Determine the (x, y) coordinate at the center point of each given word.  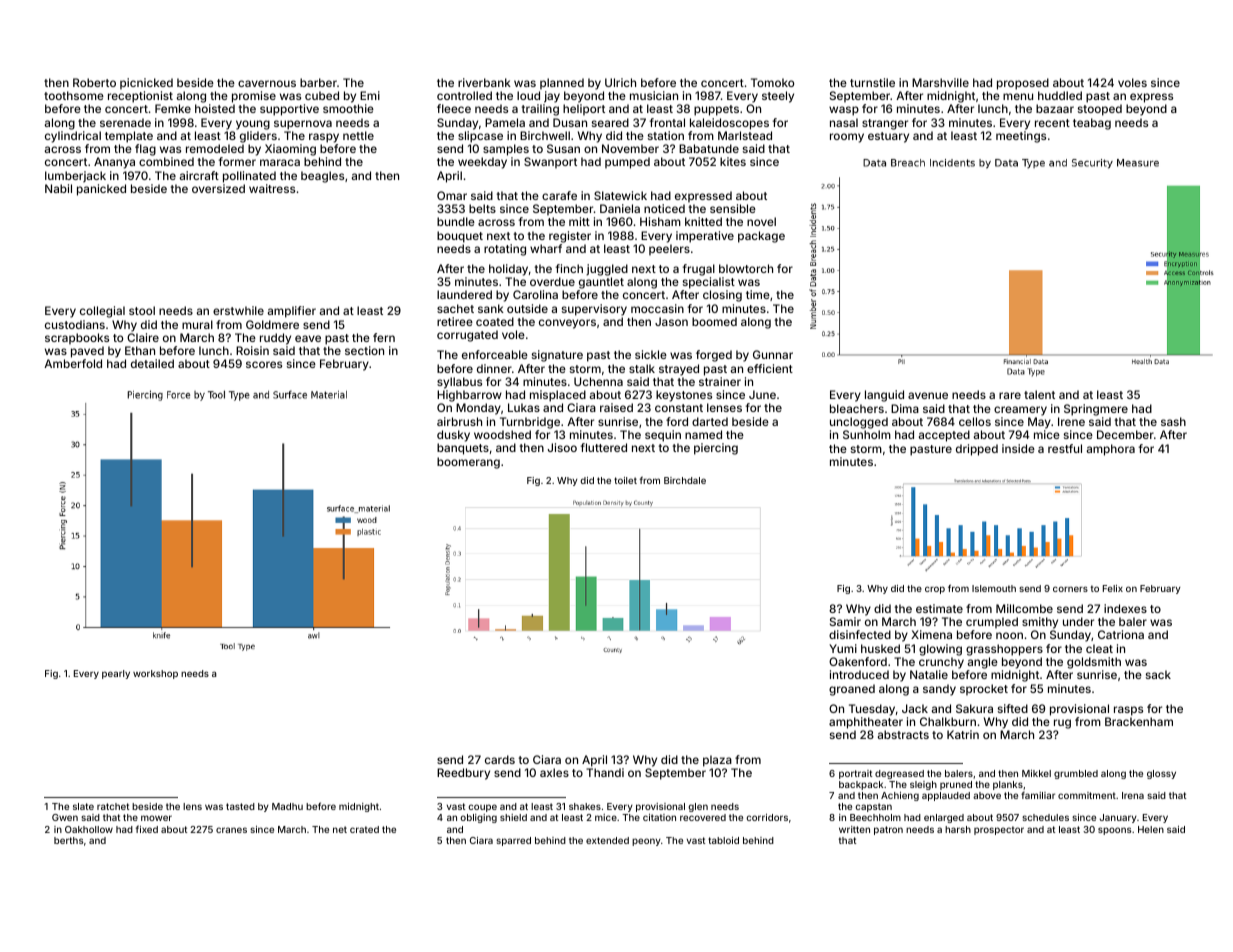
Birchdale (685, 480)
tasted (240, 806)
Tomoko (772, 82)
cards (500, 759)
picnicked (146, 84)
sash (1173, 421)
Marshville (940, 82)
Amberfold (73, 363)
